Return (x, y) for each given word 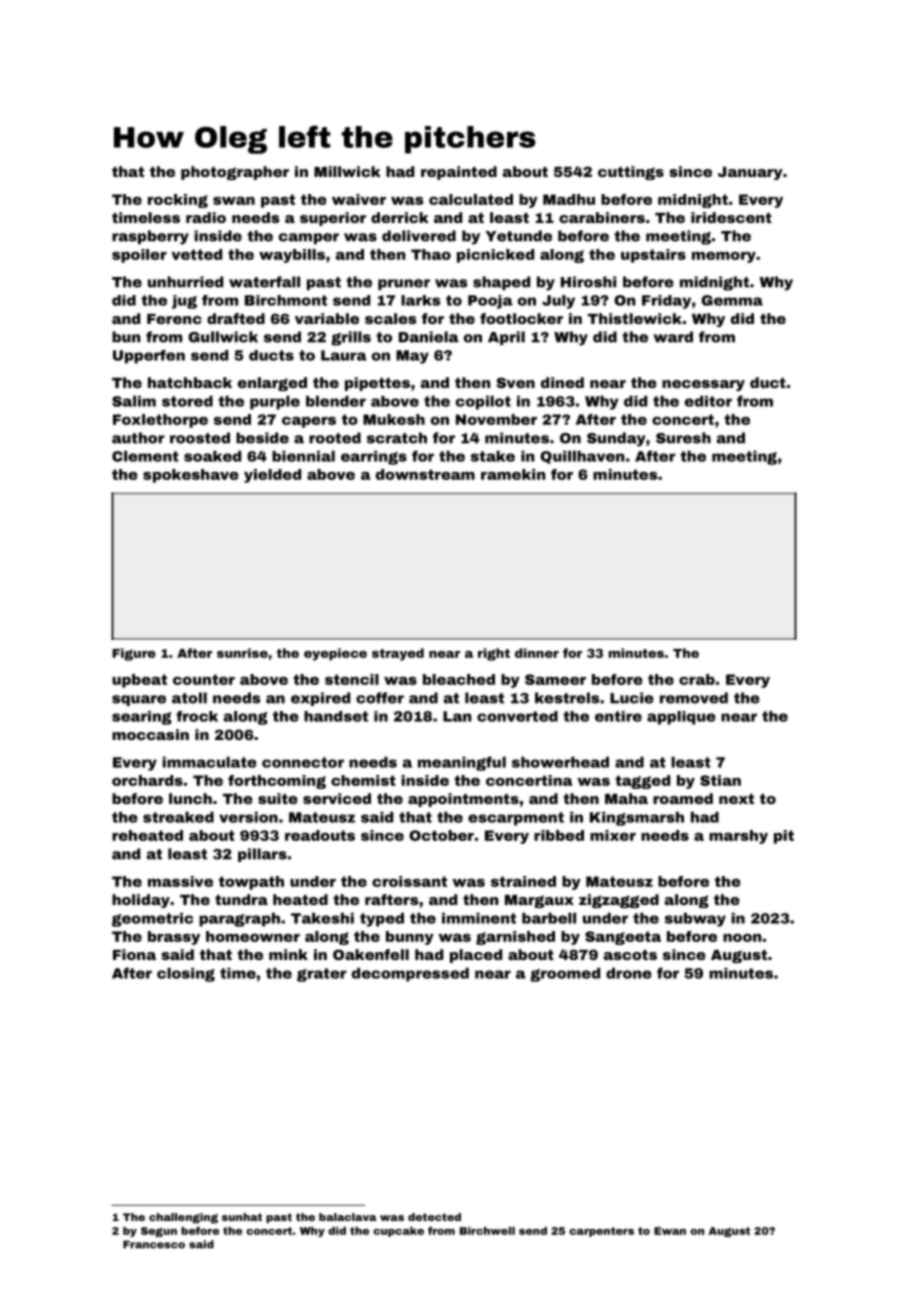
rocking (178, 201)
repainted (459, 173)
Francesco (154, 1244)
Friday (666, 302)
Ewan (670, 1231)
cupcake (398, 1232)
